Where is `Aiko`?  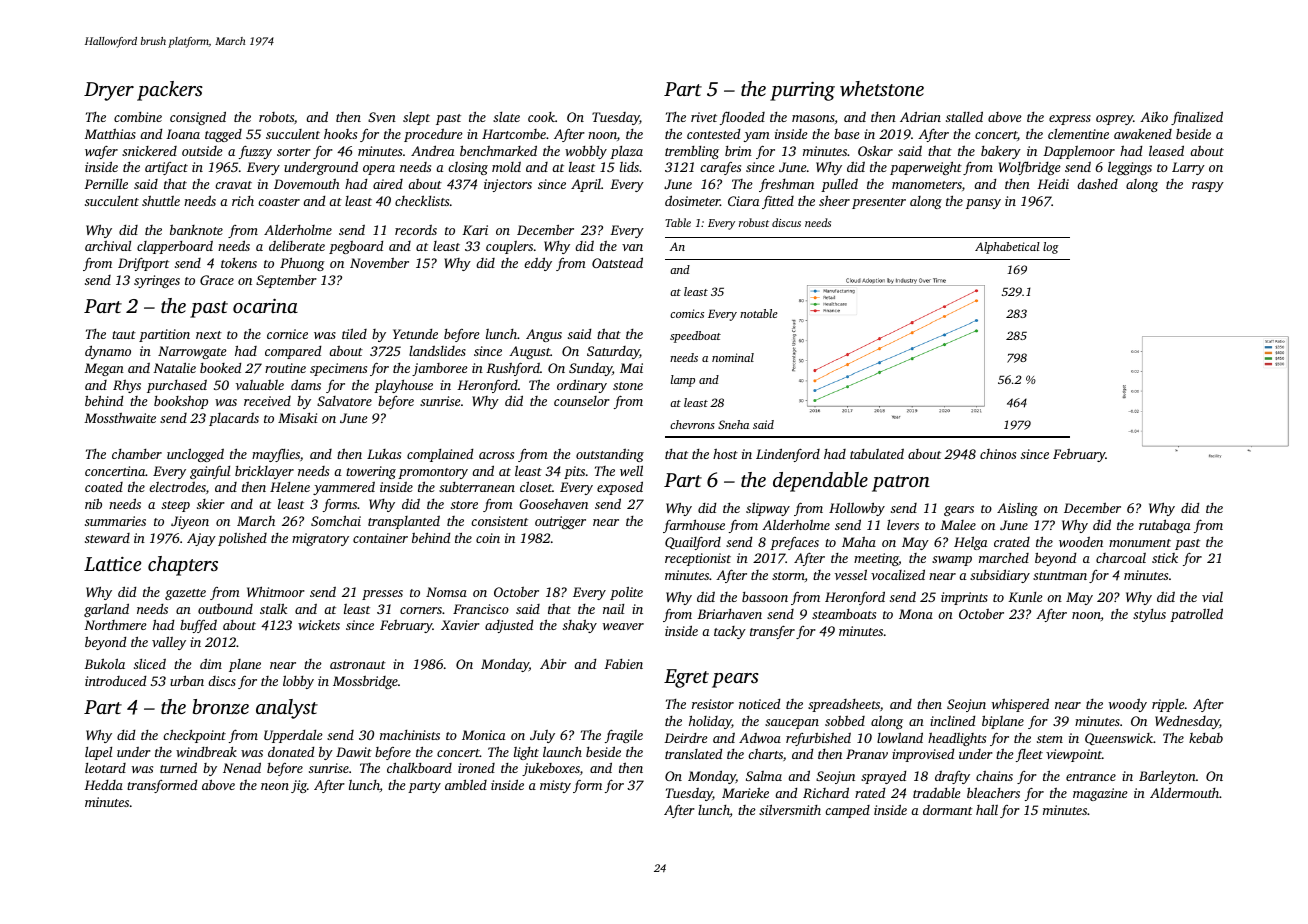
Aiko is located at coordinates (1154, 117).
